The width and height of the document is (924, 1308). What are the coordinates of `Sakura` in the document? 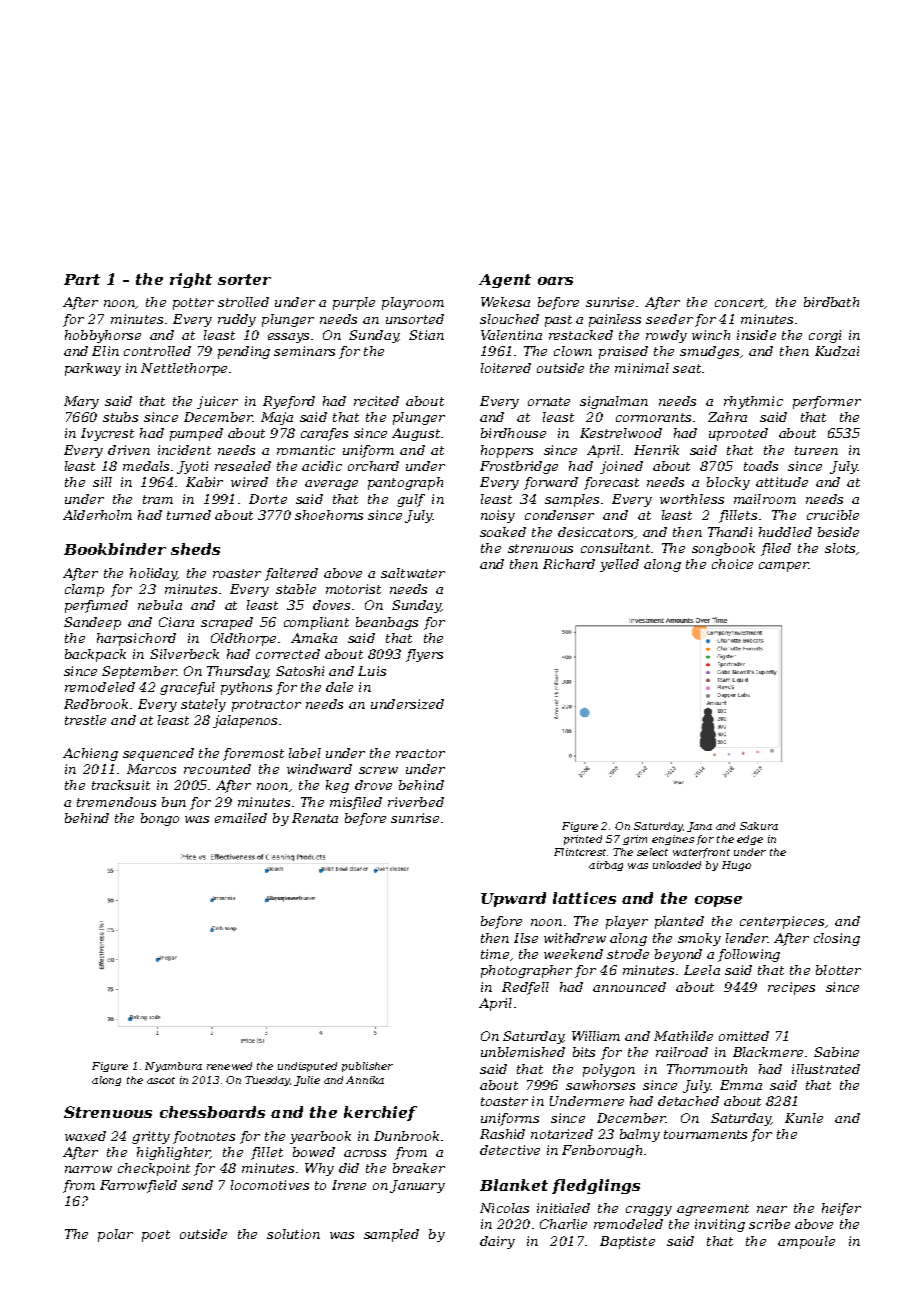 It's located at (759, 826).
